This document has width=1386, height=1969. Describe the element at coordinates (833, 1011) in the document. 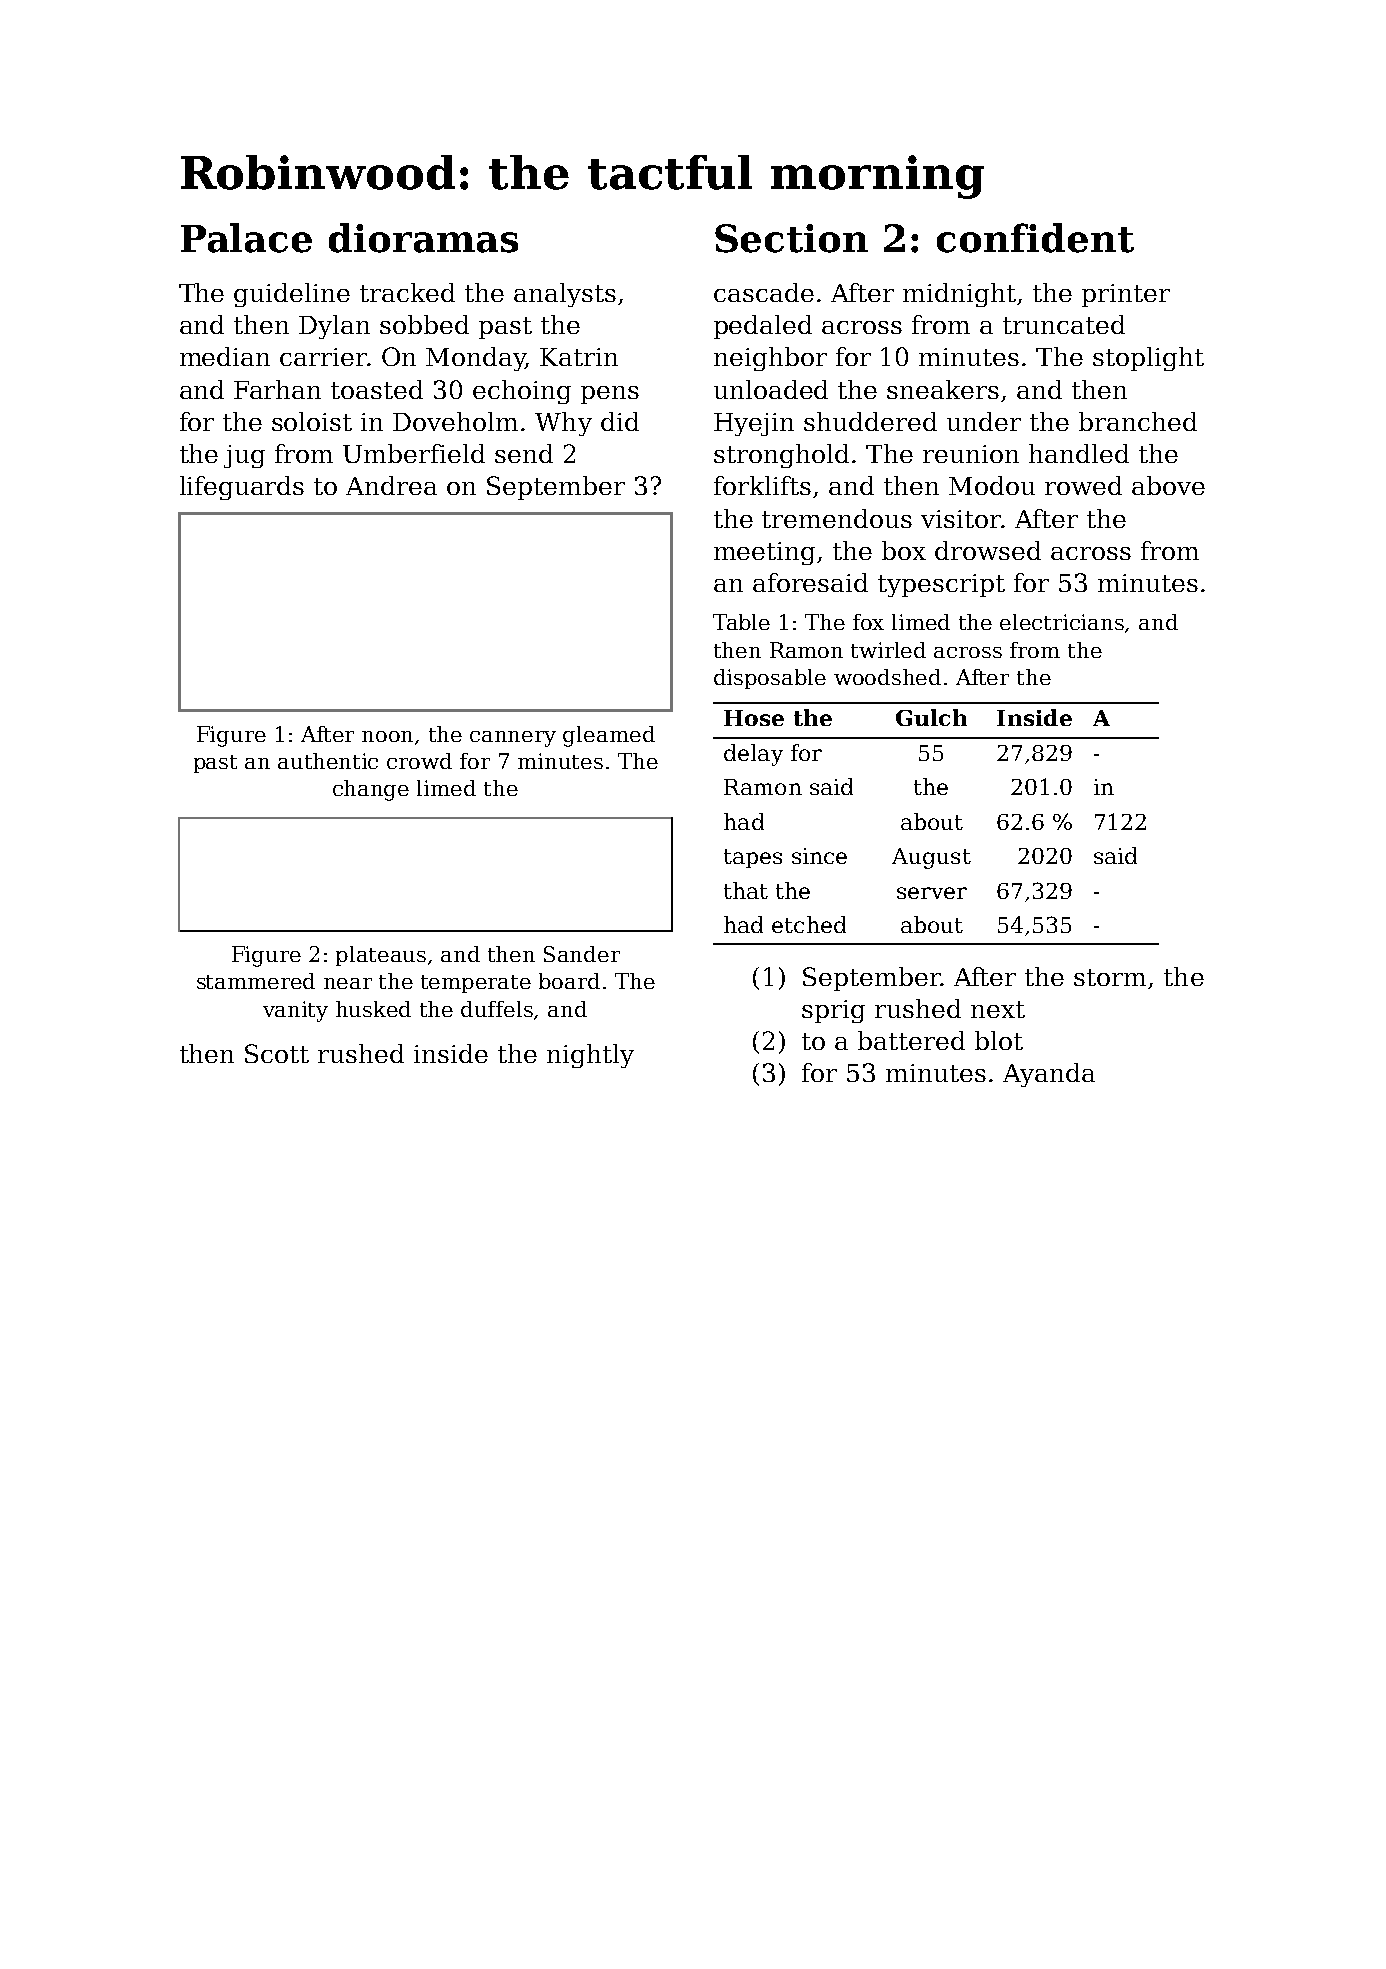

I see `sprig` at that location.
